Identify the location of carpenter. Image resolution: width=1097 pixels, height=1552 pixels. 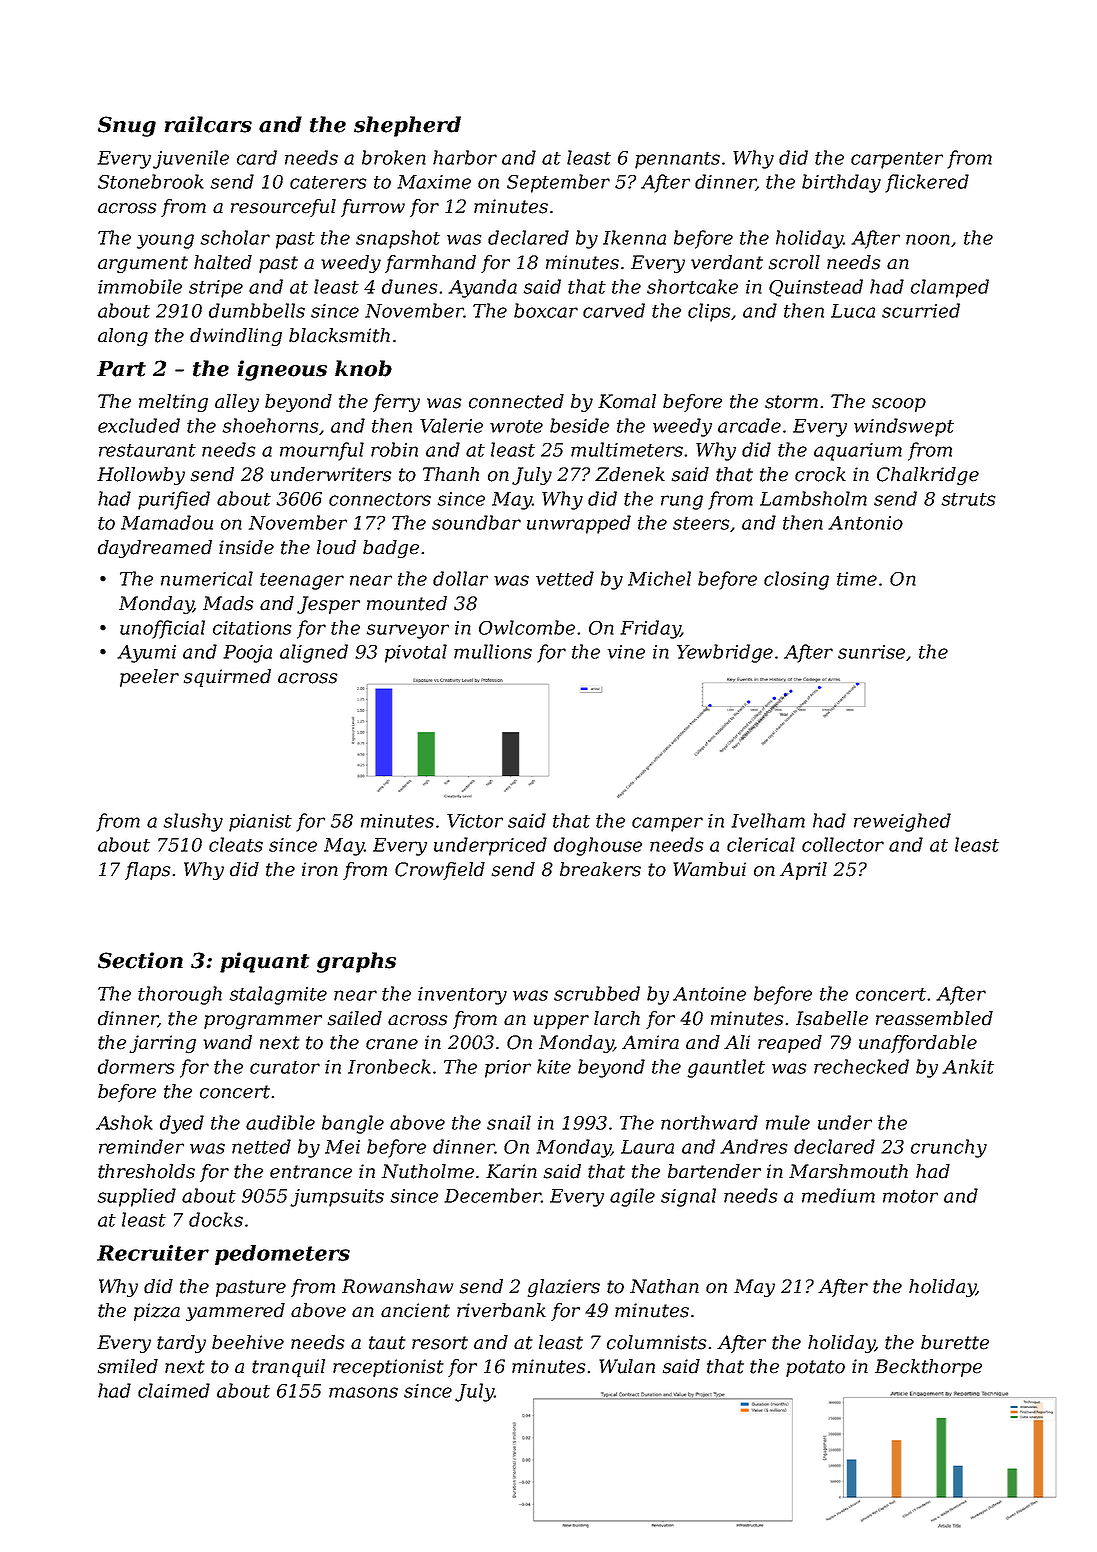
(897, 160).
